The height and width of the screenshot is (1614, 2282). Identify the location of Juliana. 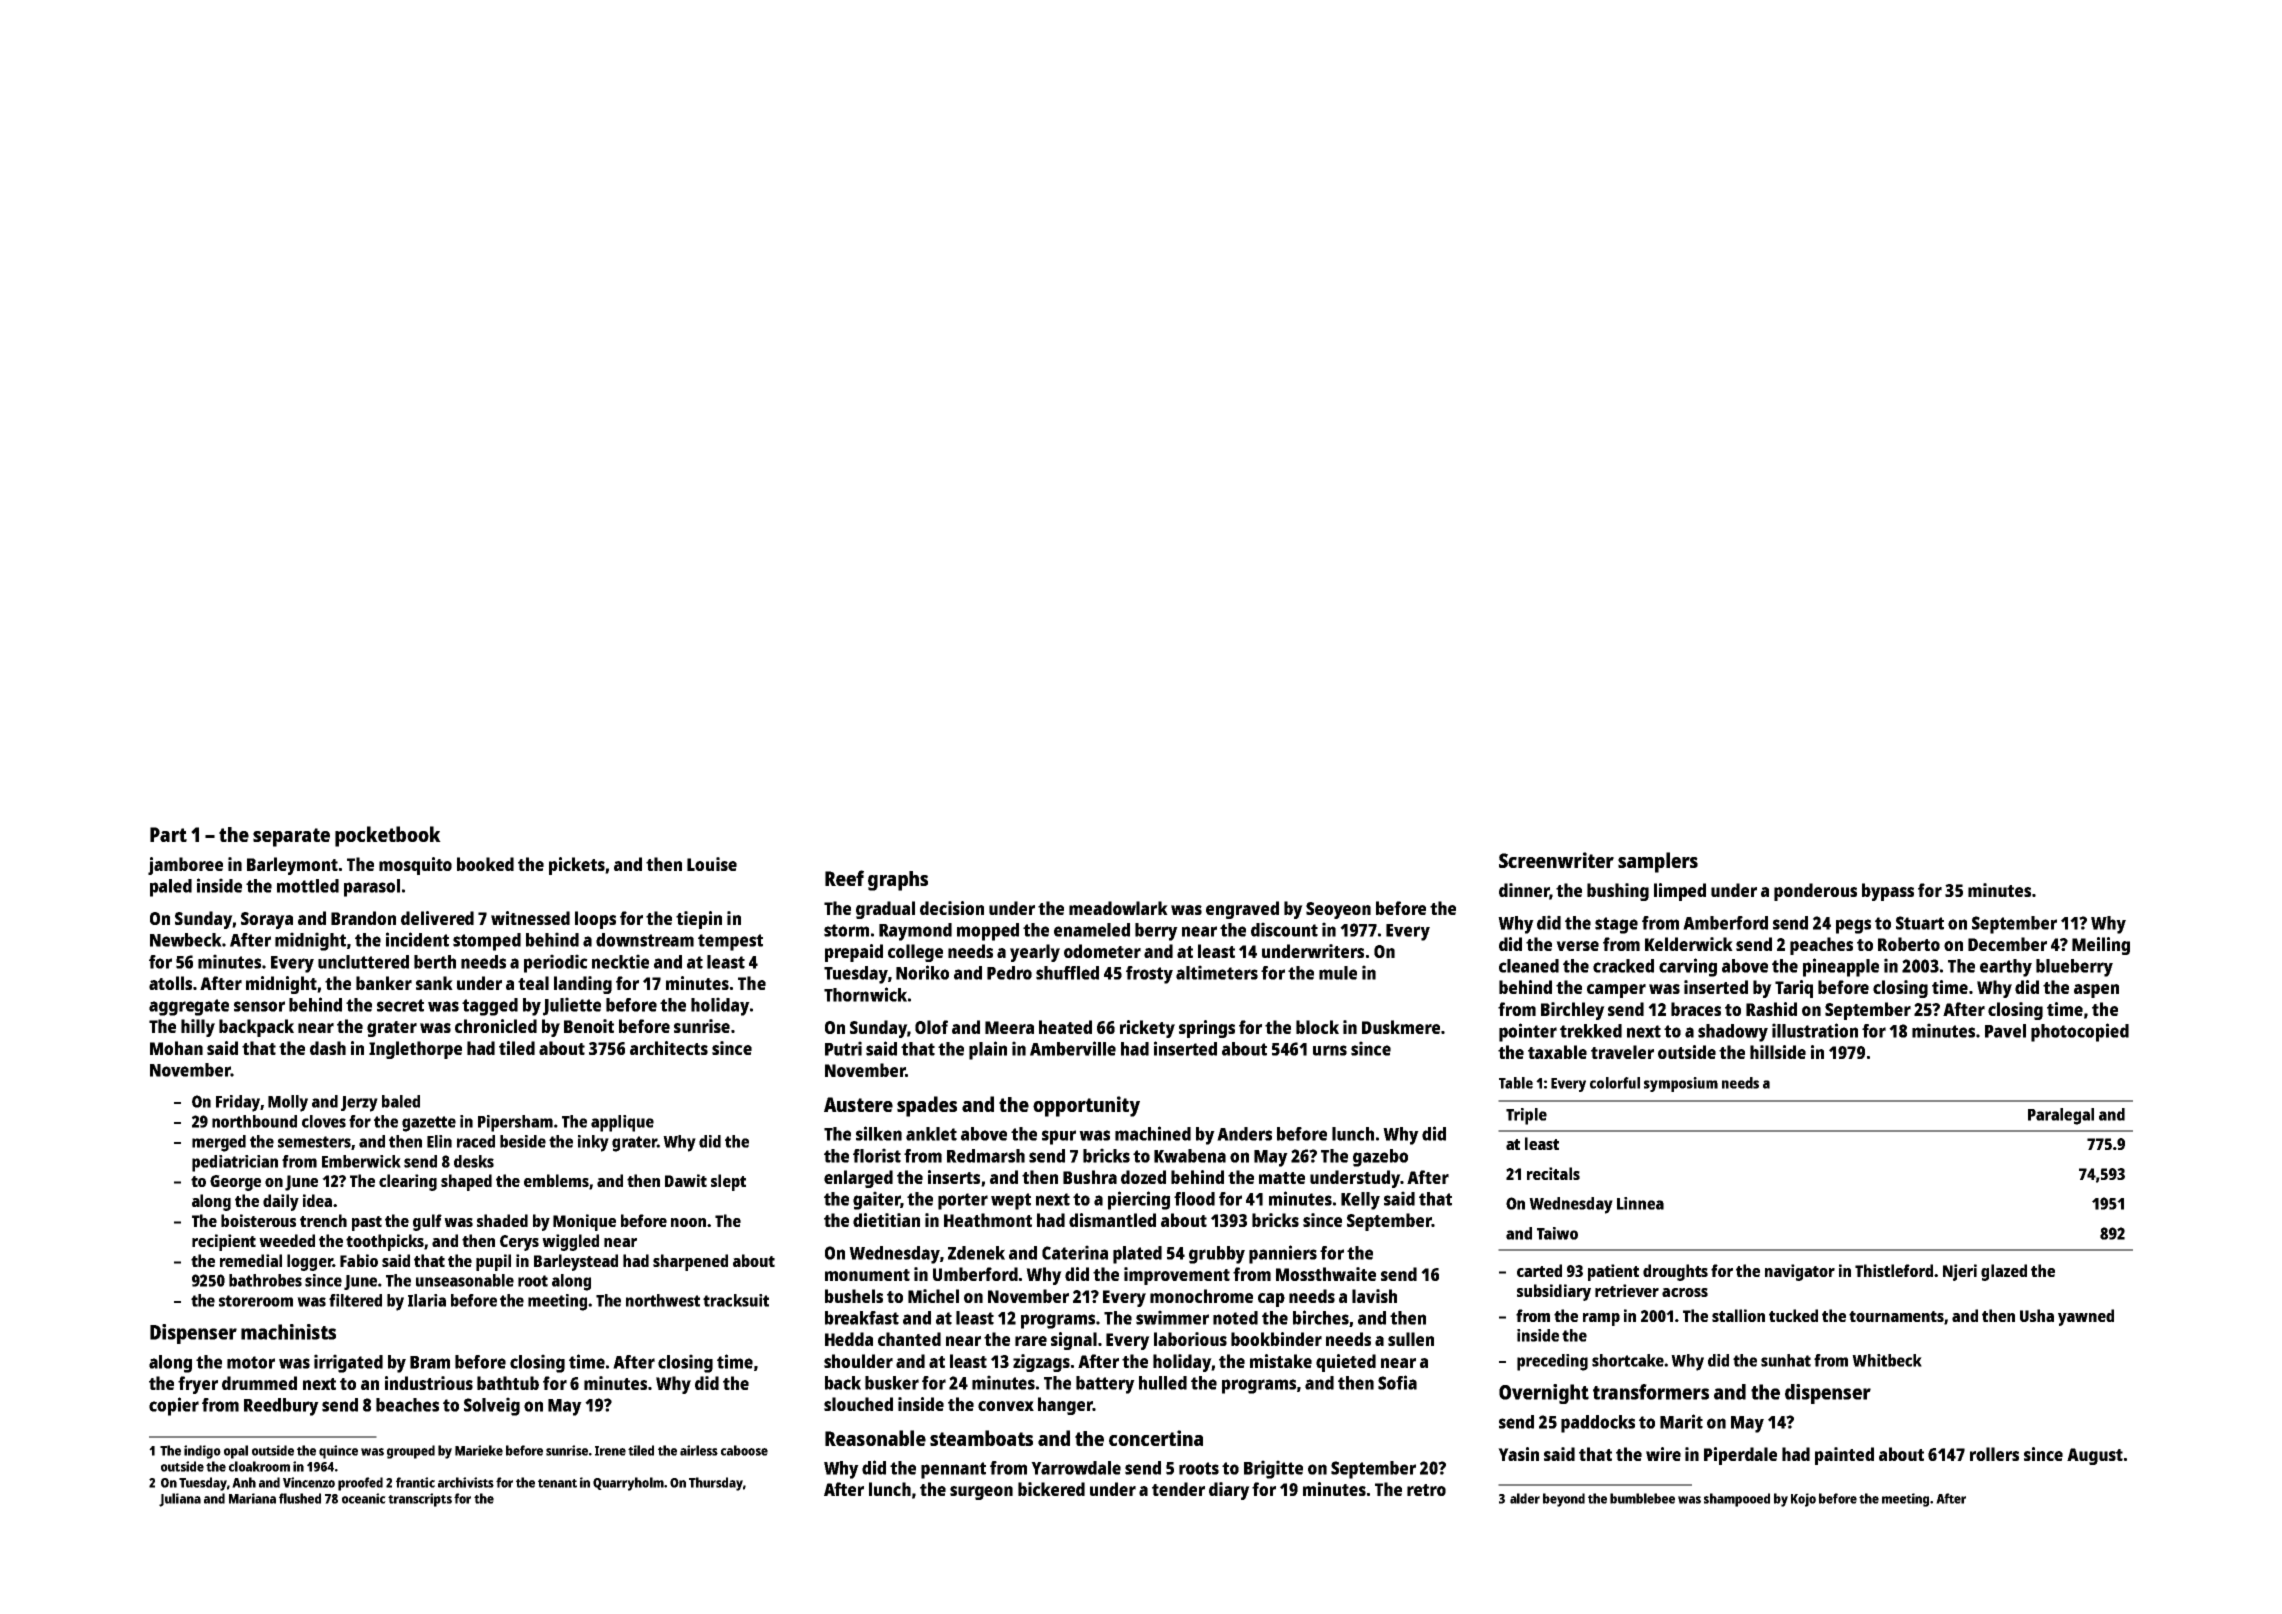
(180, 1500).
